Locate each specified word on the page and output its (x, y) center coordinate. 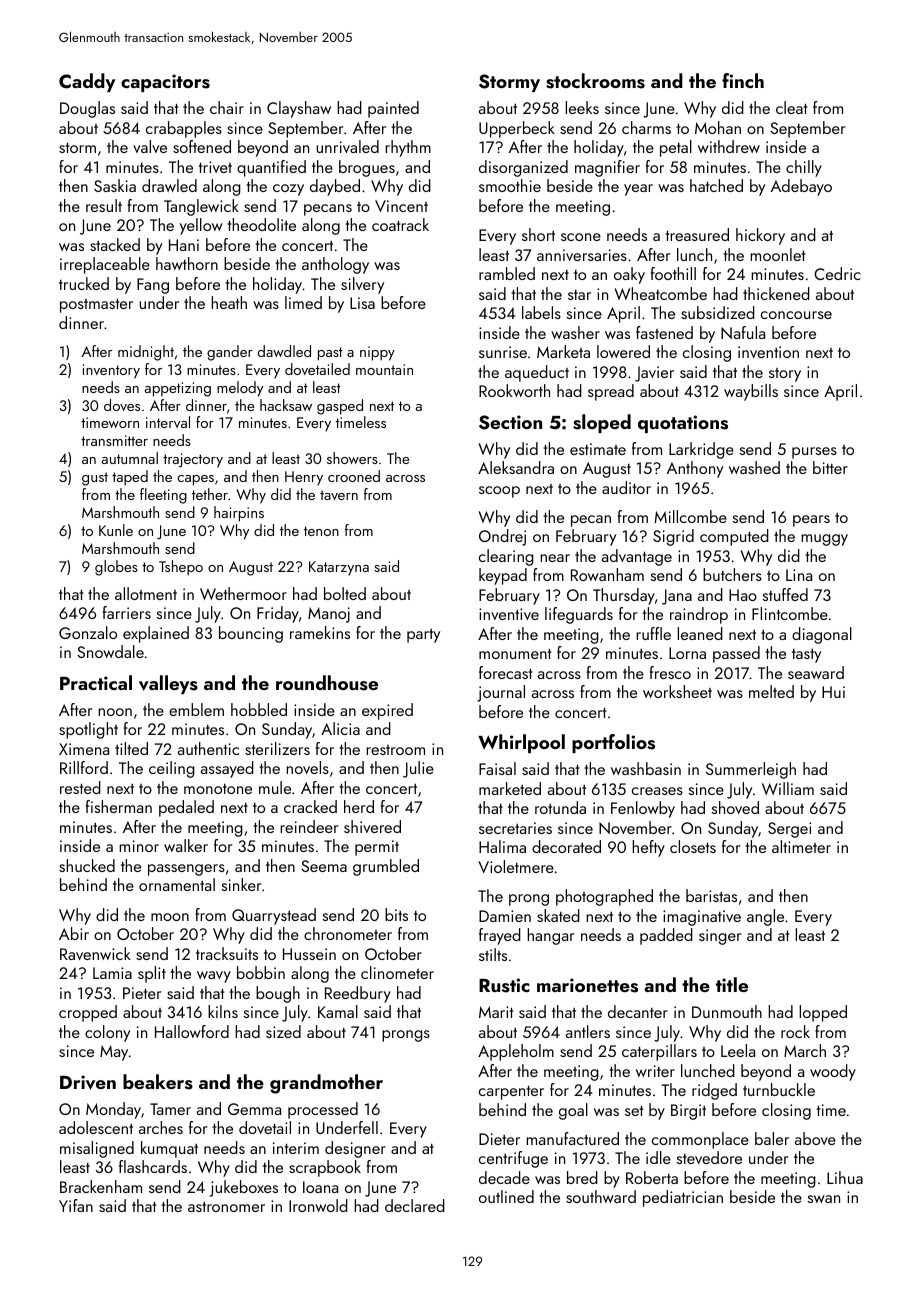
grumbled (386, 867)
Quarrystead (274, 916)
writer (655, 1071)
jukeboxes (244, 1188)
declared (415, 1205)
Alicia (340, 728)
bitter (830, 467)
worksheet (677, 691)
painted (393, 109)
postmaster (96, 305)
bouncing (251, 634)
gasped (340, 407)
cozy (288, 190)
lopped (823, 1013)
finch (743, 80)
